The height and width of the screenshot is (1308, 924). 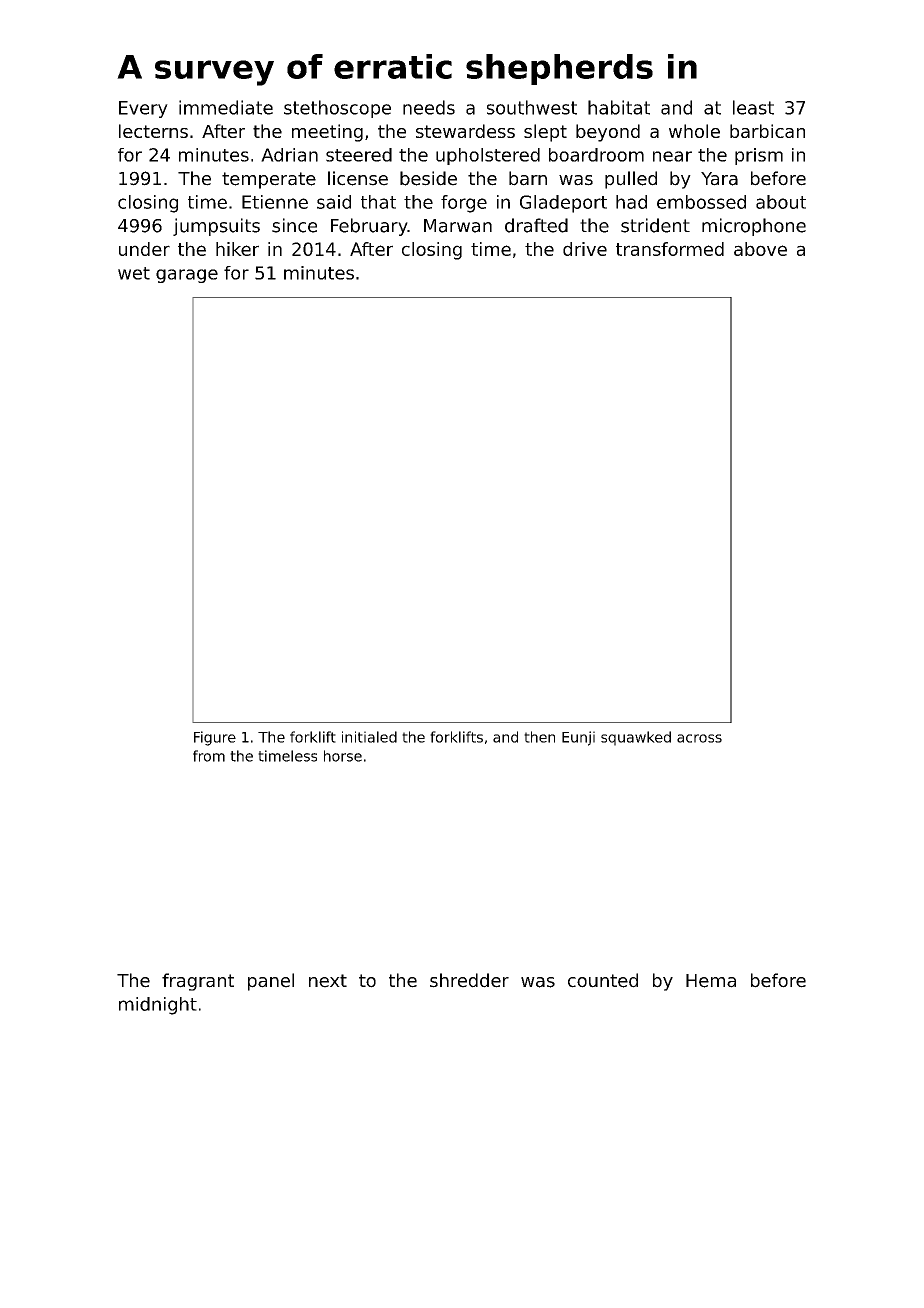 I want to click on stewardess, so click(x=465, y=131).
